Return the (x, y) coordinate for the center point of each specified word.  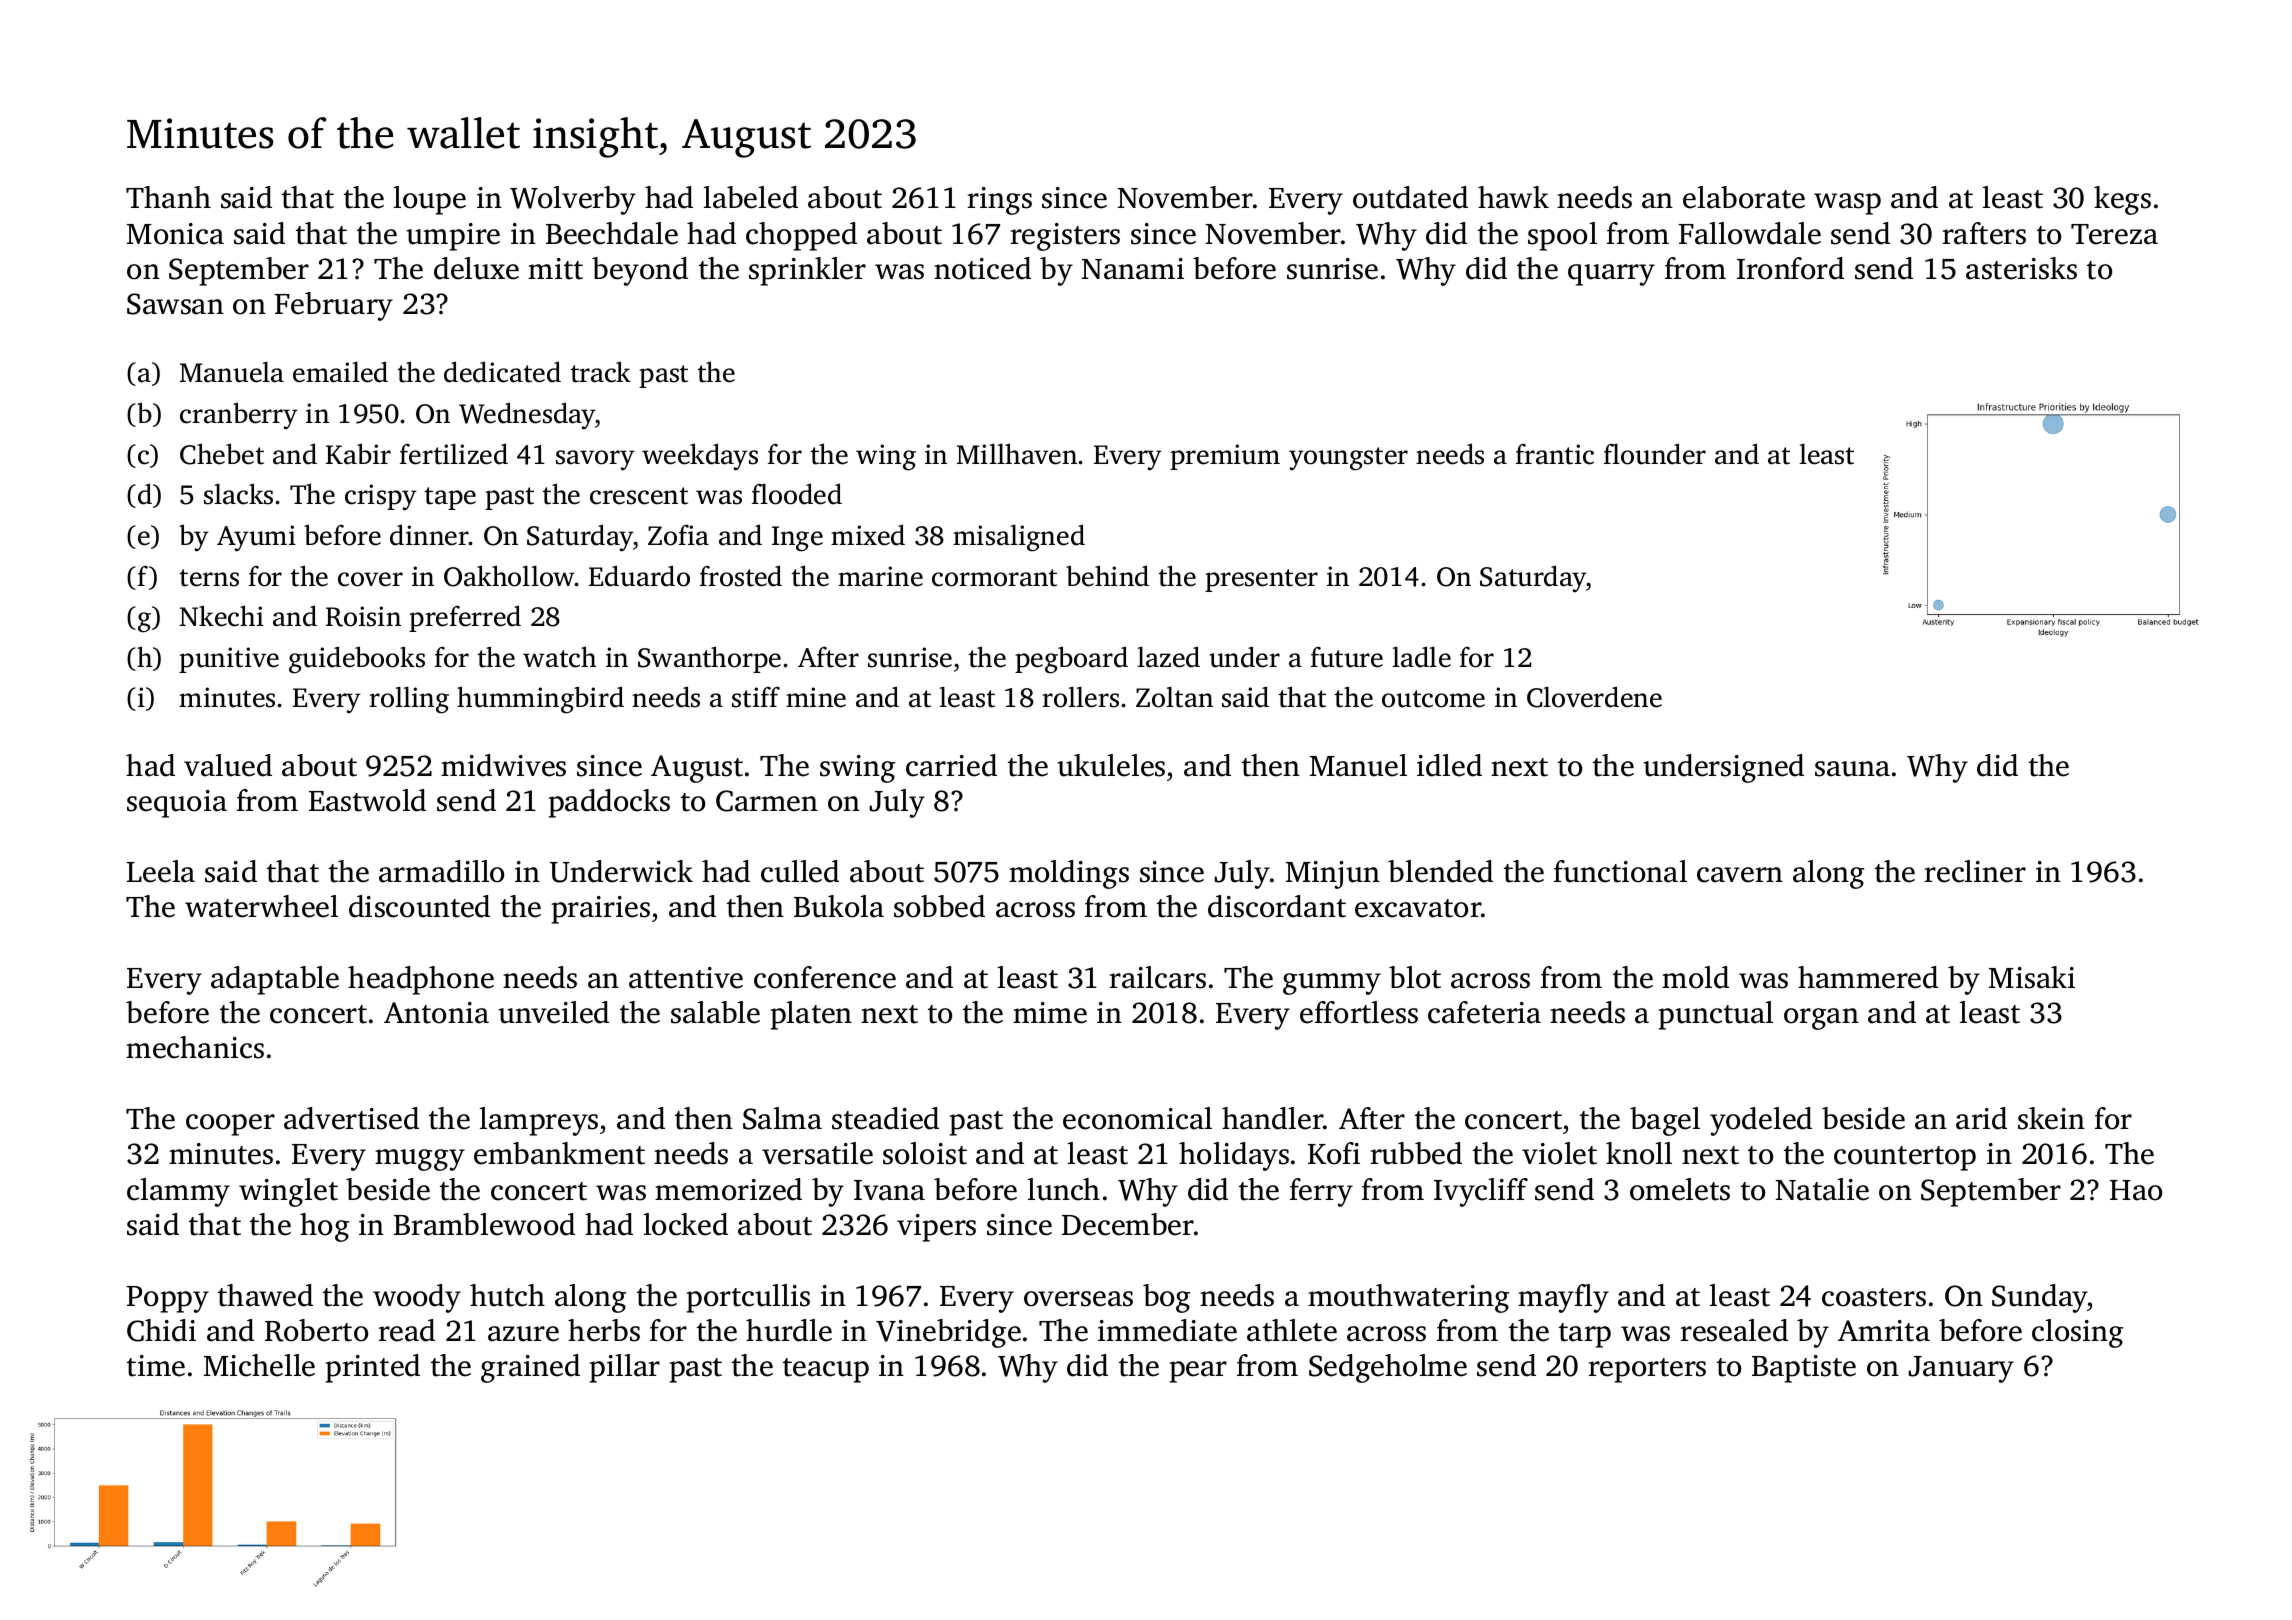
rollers (1080, 697)
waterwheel (261, 906)
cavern (1740, 875)
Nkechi (221, 616)
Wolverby (573, 200)
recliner (1975, 871)
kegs (2122, 200)
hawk (1513, 197)
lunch (1064, 1189)
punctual (1715, 1015)
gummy (1332, 984)
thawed (265, 1295)
